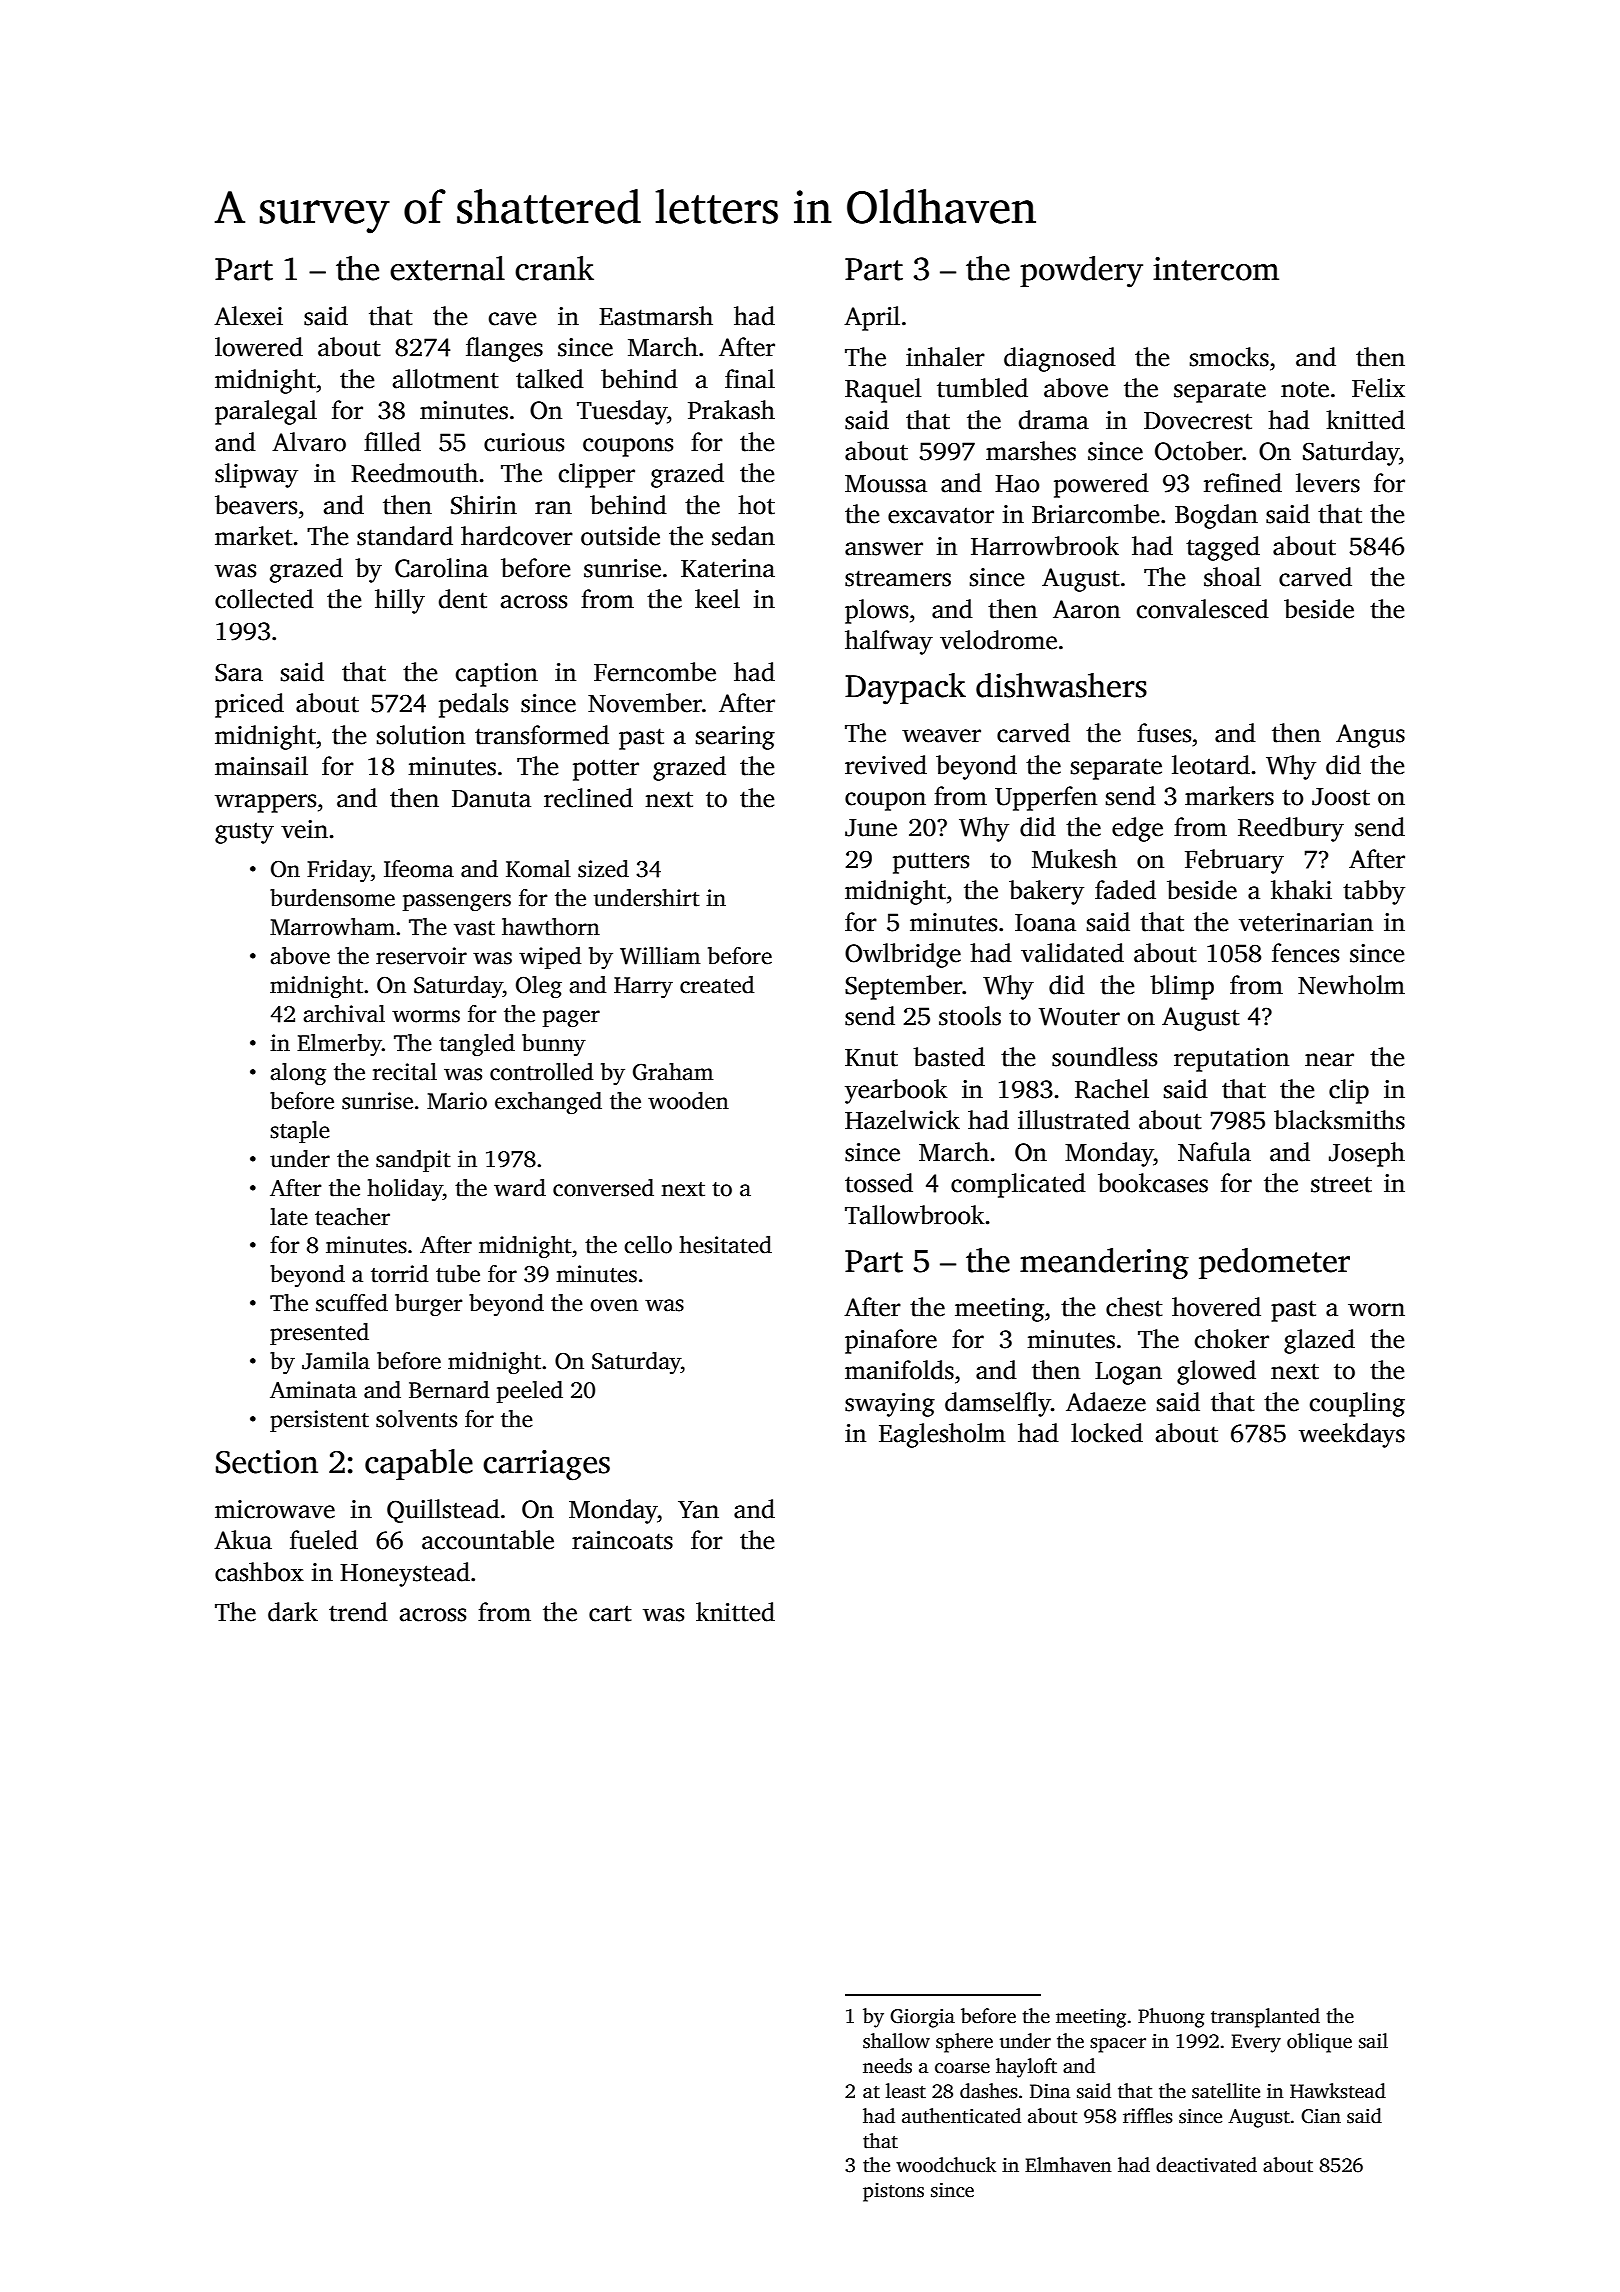 This image has height=2292, width=1620. What do you see at coordinates (1352, 1435) in the image?
I see `weekdays` at bounding box center [1352, 1435].
